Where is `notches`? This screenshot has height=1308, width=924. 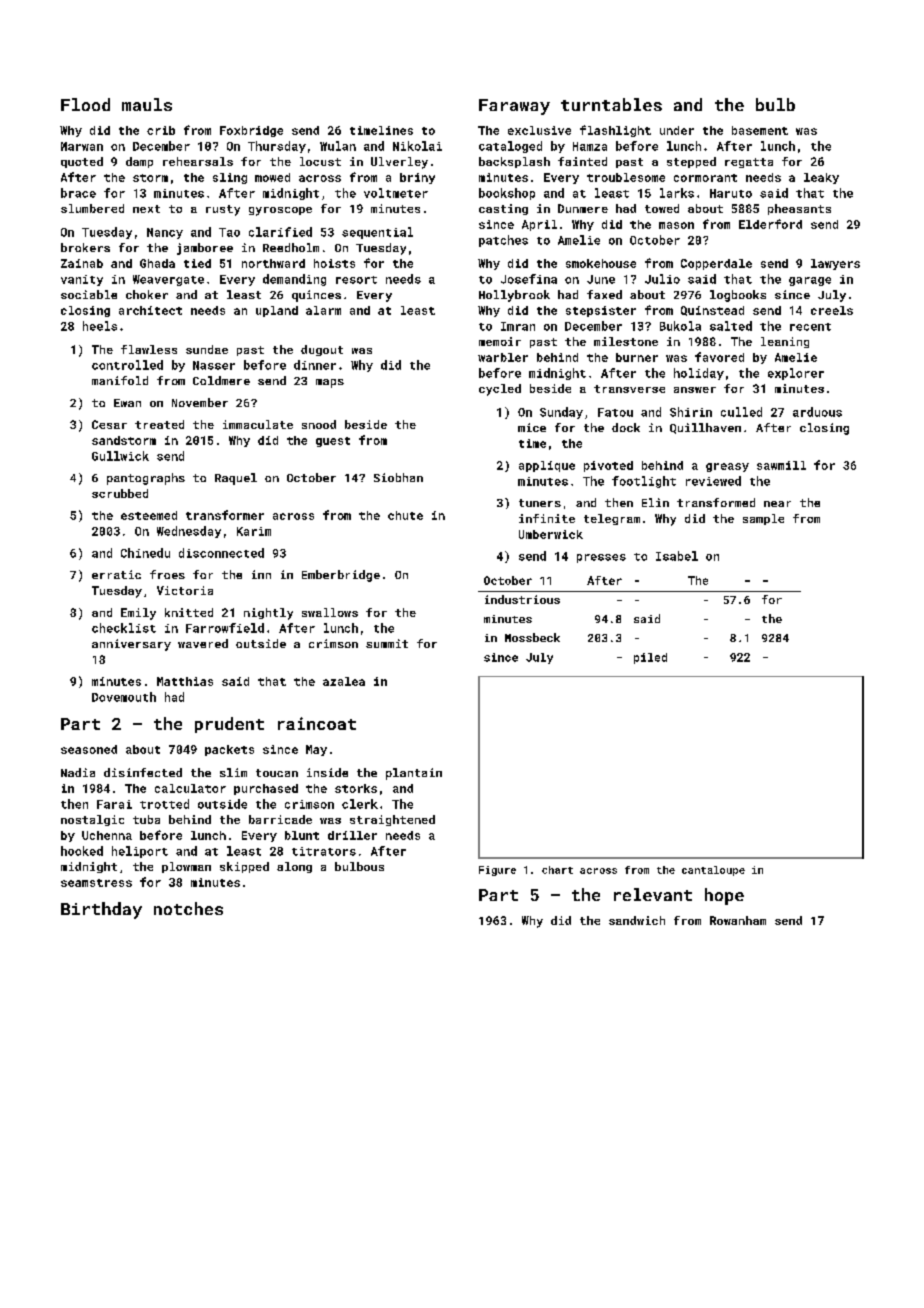
notches is located at coordinates (188, 908).
